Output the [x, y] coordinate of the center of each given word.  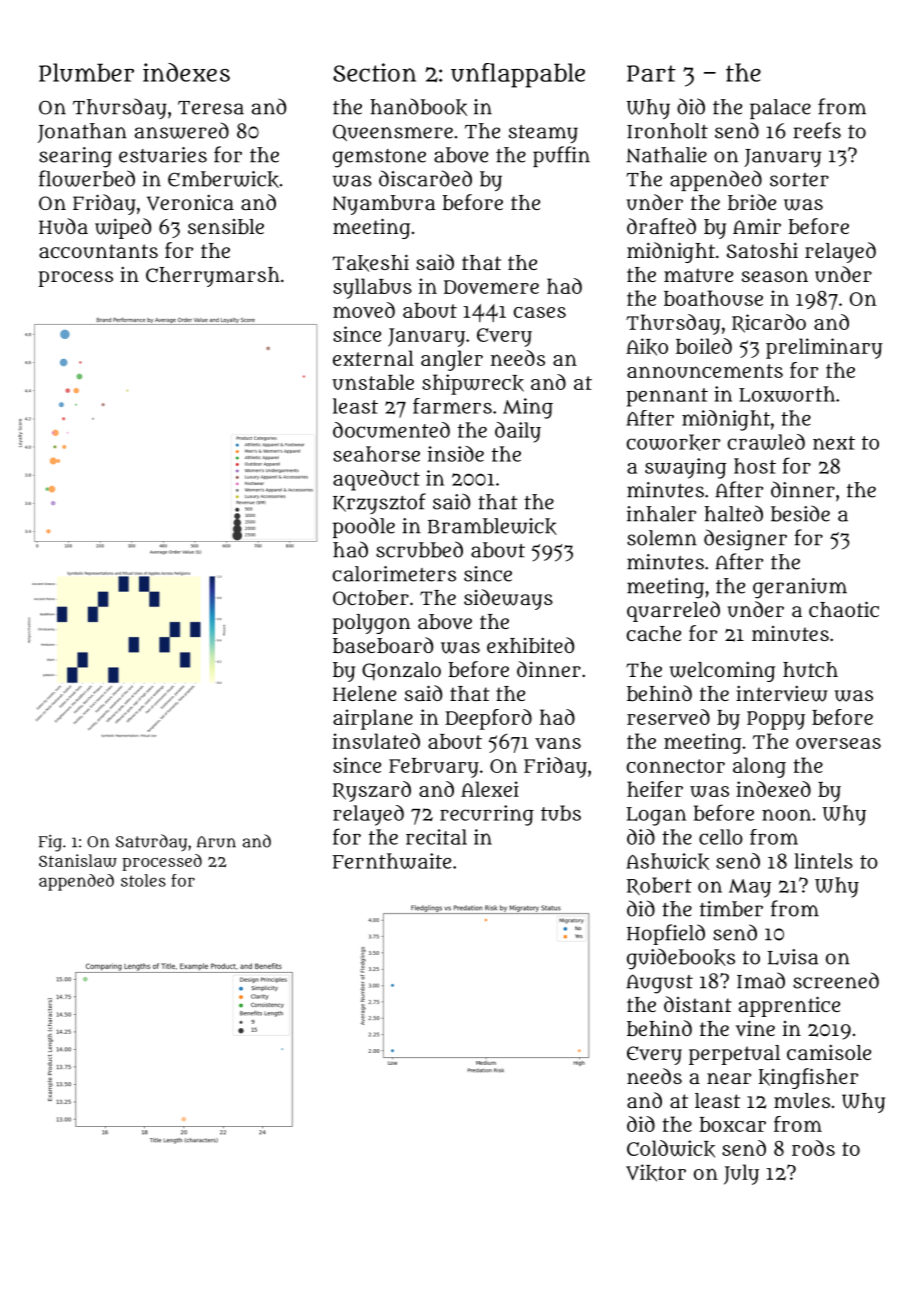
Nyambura [383, 205]
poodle [364, 527]
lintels [823, 861]
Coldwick [671, 1149]
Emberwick [223, 179]
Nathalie [666, 155]
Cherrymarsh [213, 277]
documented [391, 430]
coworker [673, 442]
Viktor [656, 1173]
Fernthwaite [392, 861]
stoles [143, 880]
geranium [800, 588]
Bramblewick [492, 526]
